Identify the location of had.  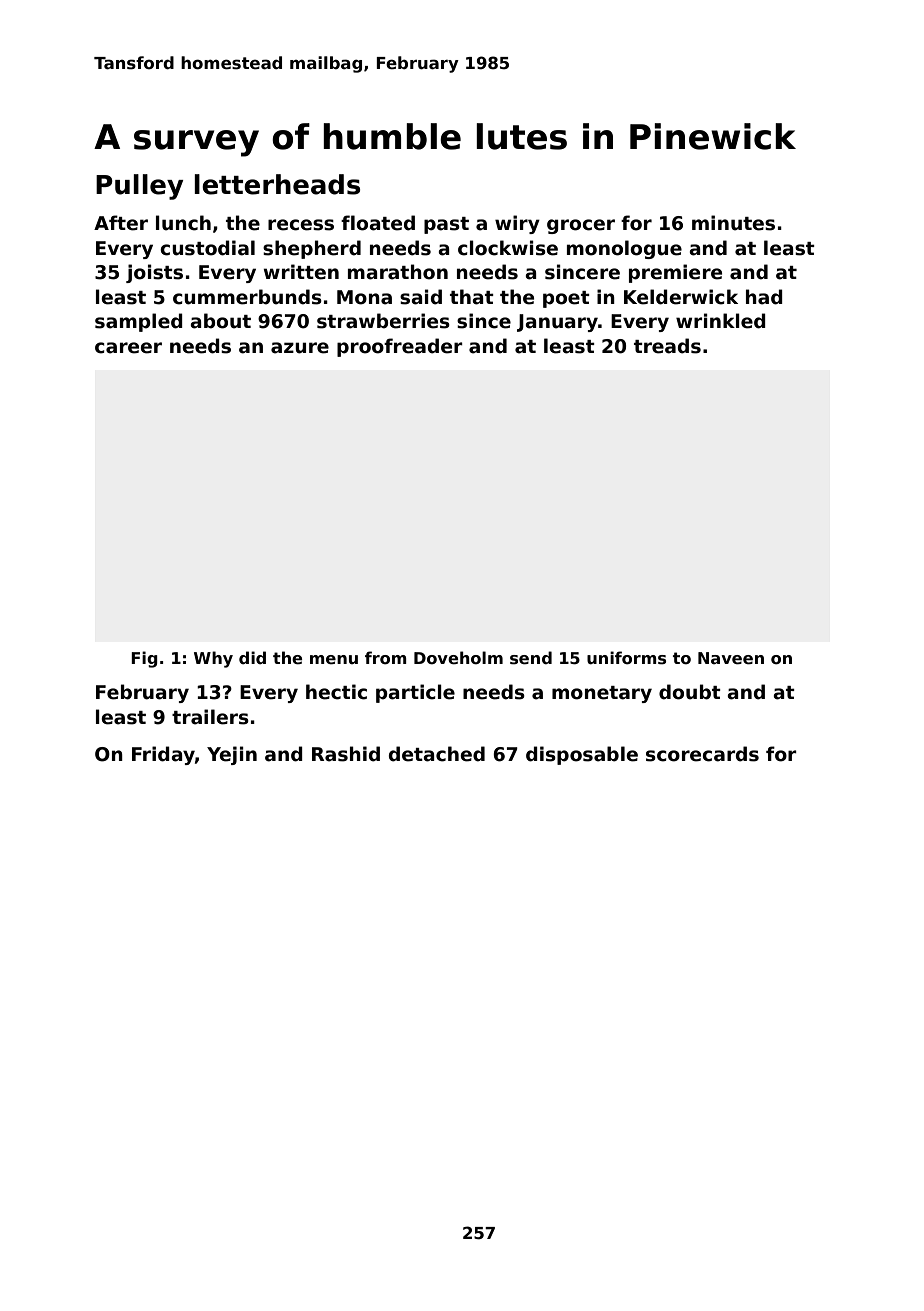
(764, 297).
